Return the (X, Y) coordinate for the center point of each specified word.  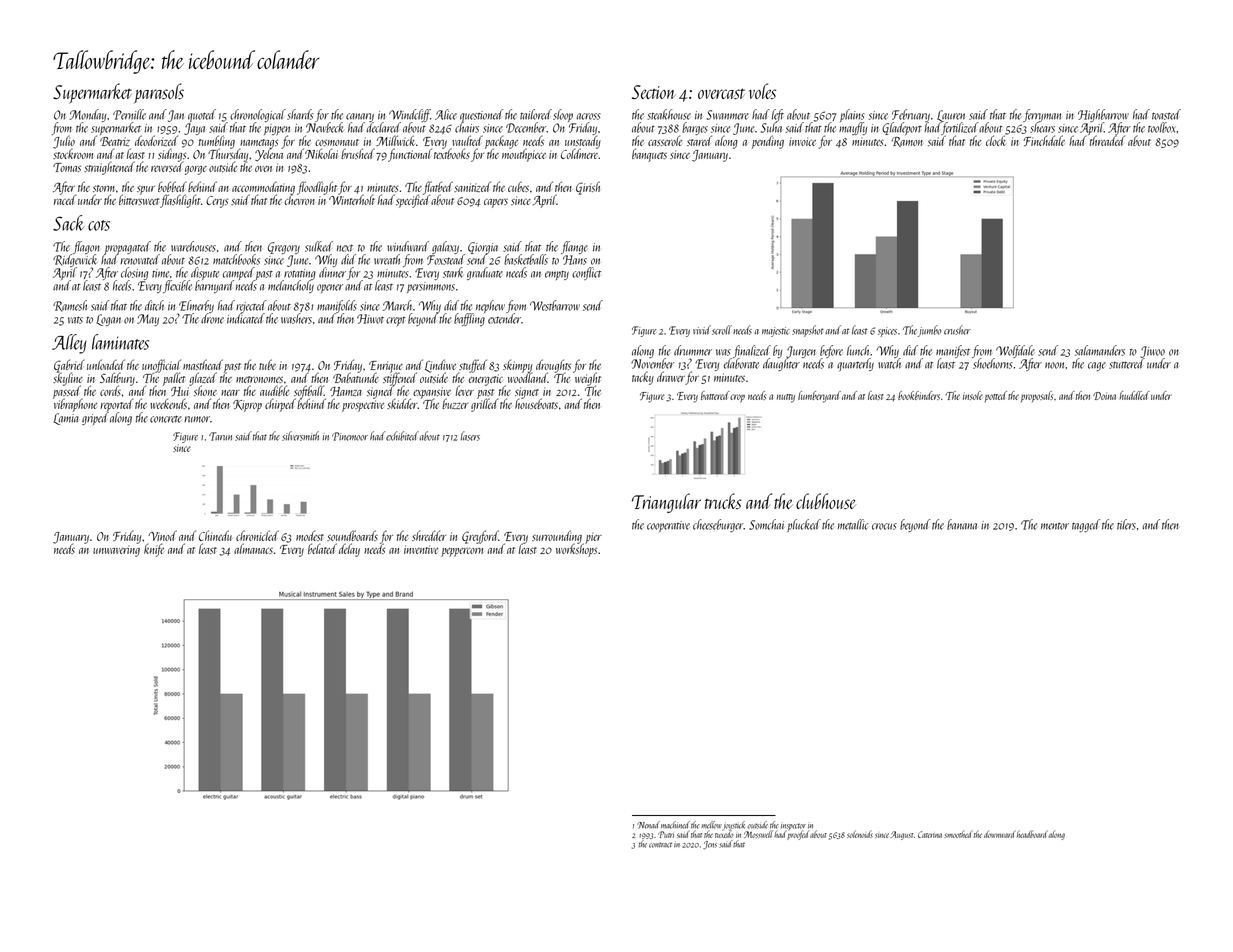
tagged (1086, 525)
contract (660, 845)
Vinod (163, 535)
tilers (1126, 524)
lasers (470, 436)
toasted (1166, 114)
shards (300, 114)
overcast (721, 93)
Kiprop (247, 406)
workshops (576, 550)
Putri (666, 834)
